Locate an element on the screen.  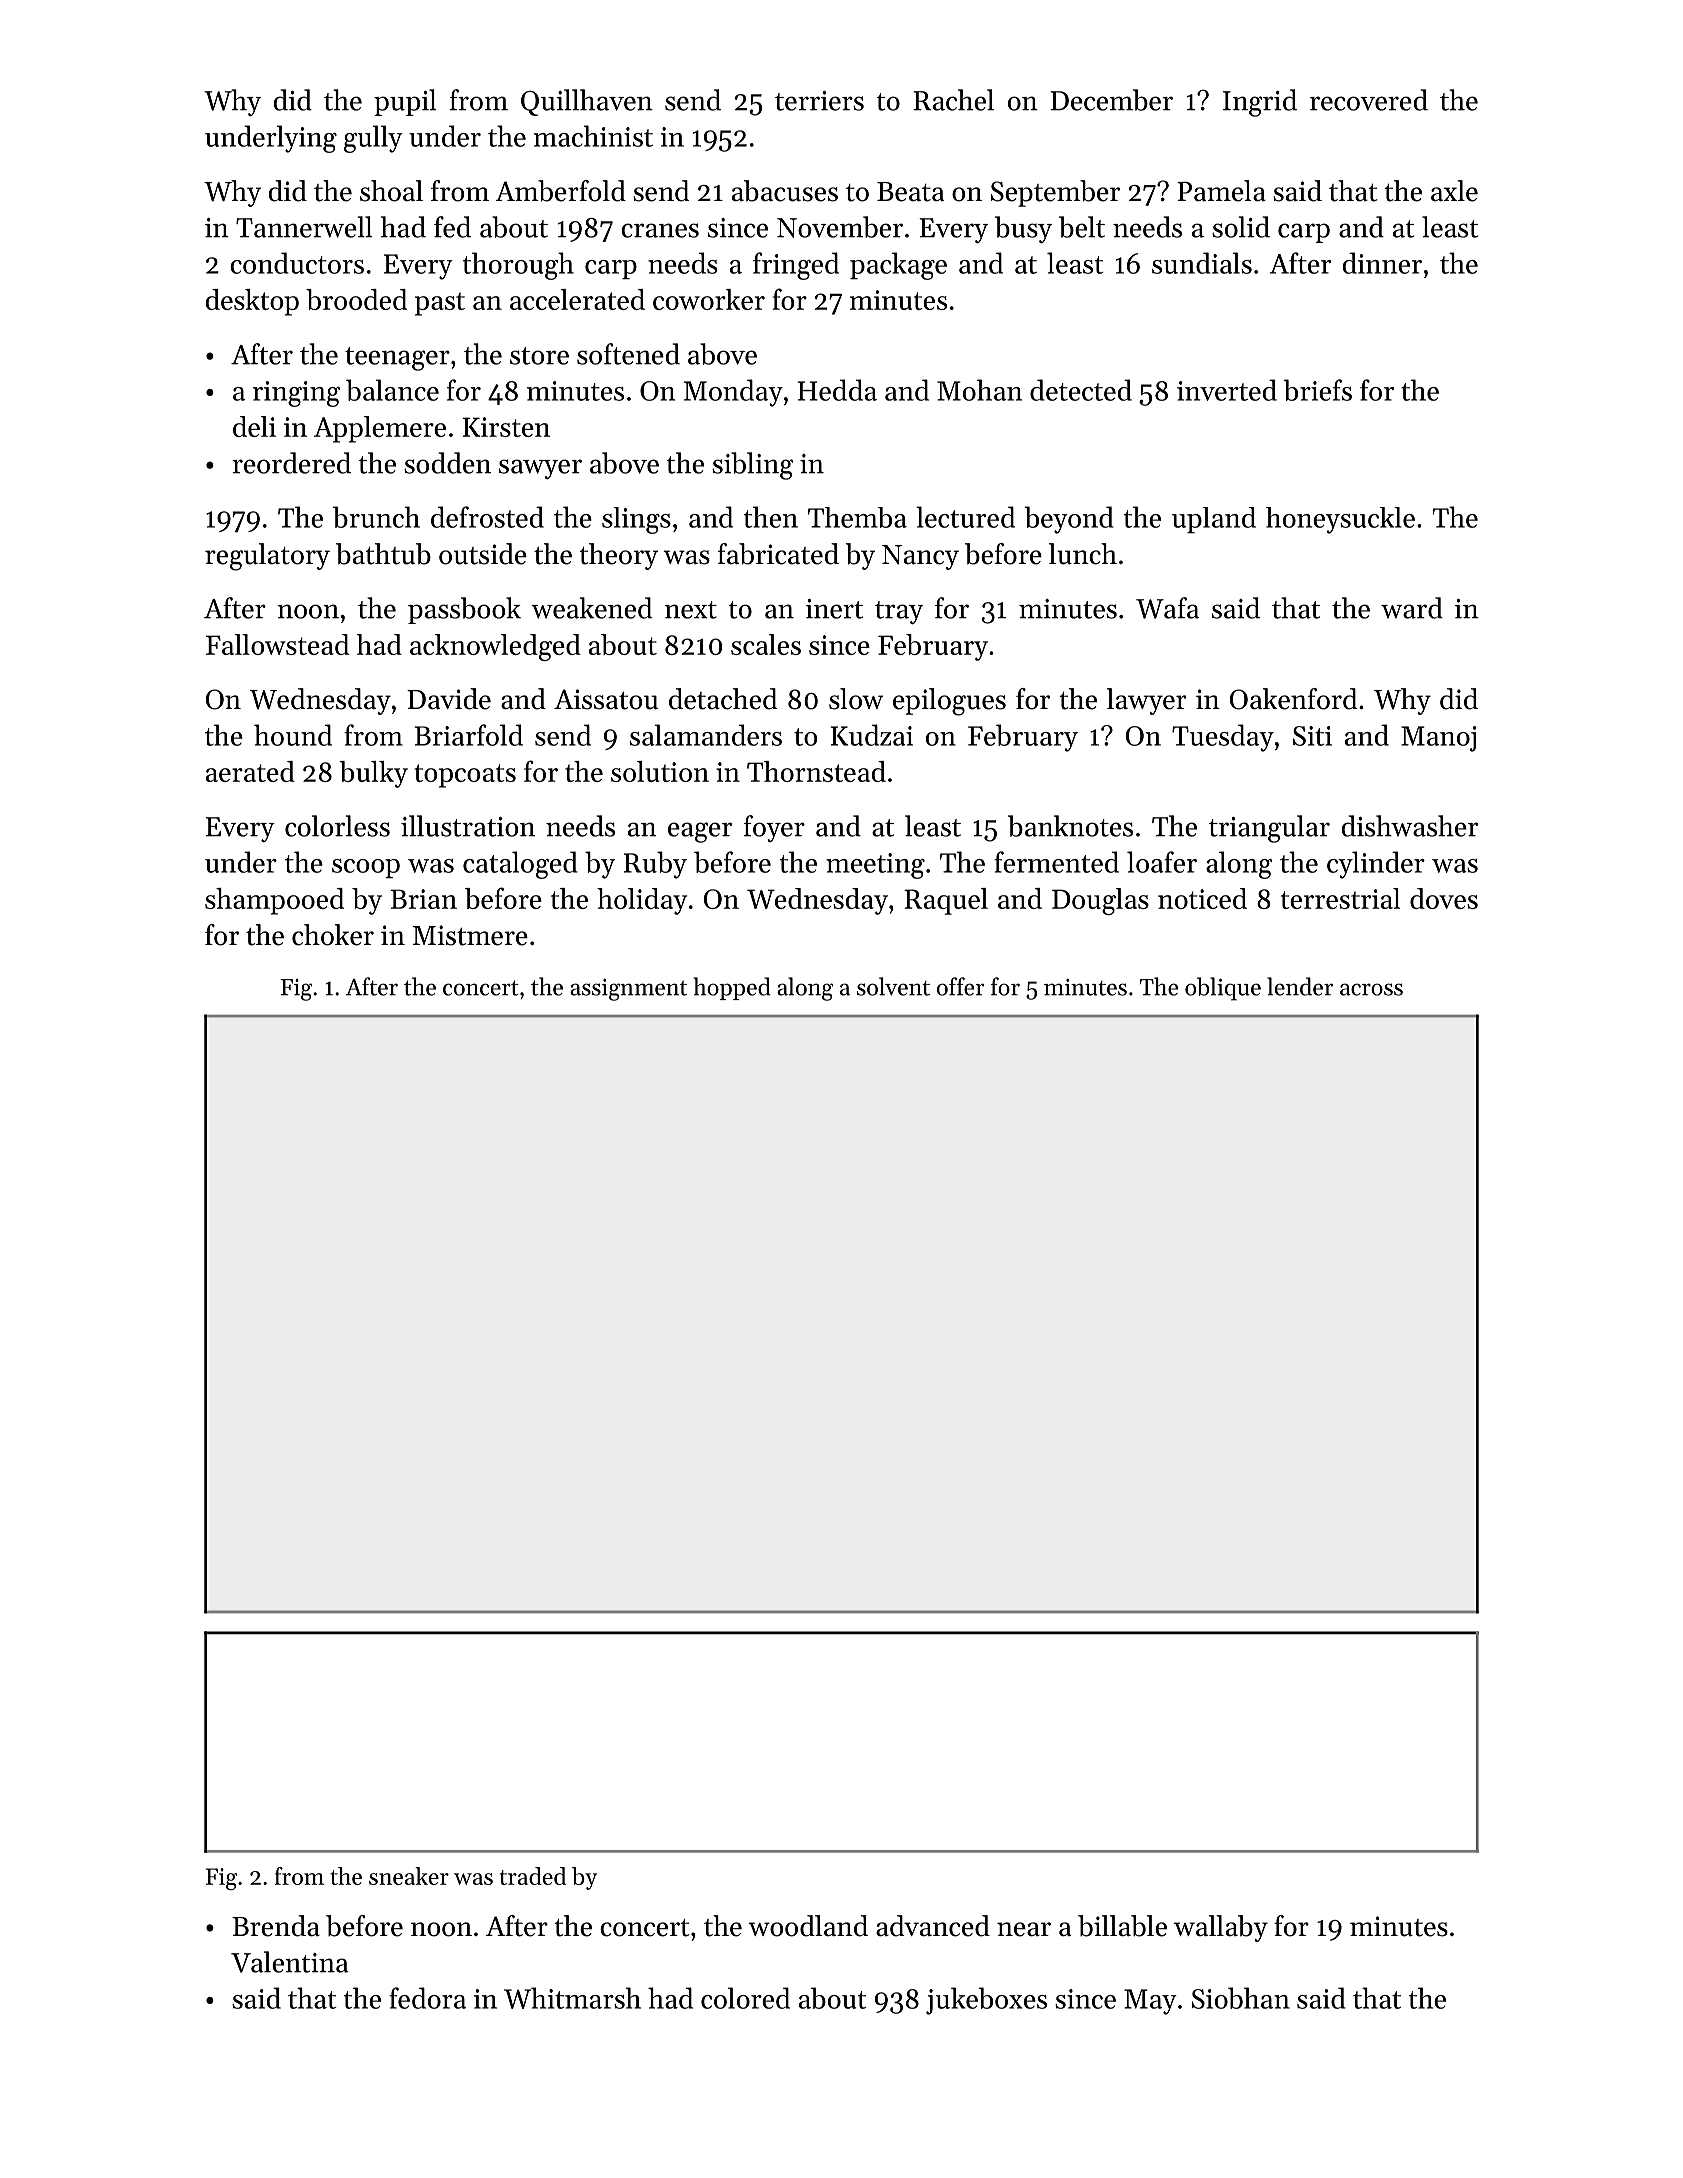
Themba is located at coordinates (857, 517).
